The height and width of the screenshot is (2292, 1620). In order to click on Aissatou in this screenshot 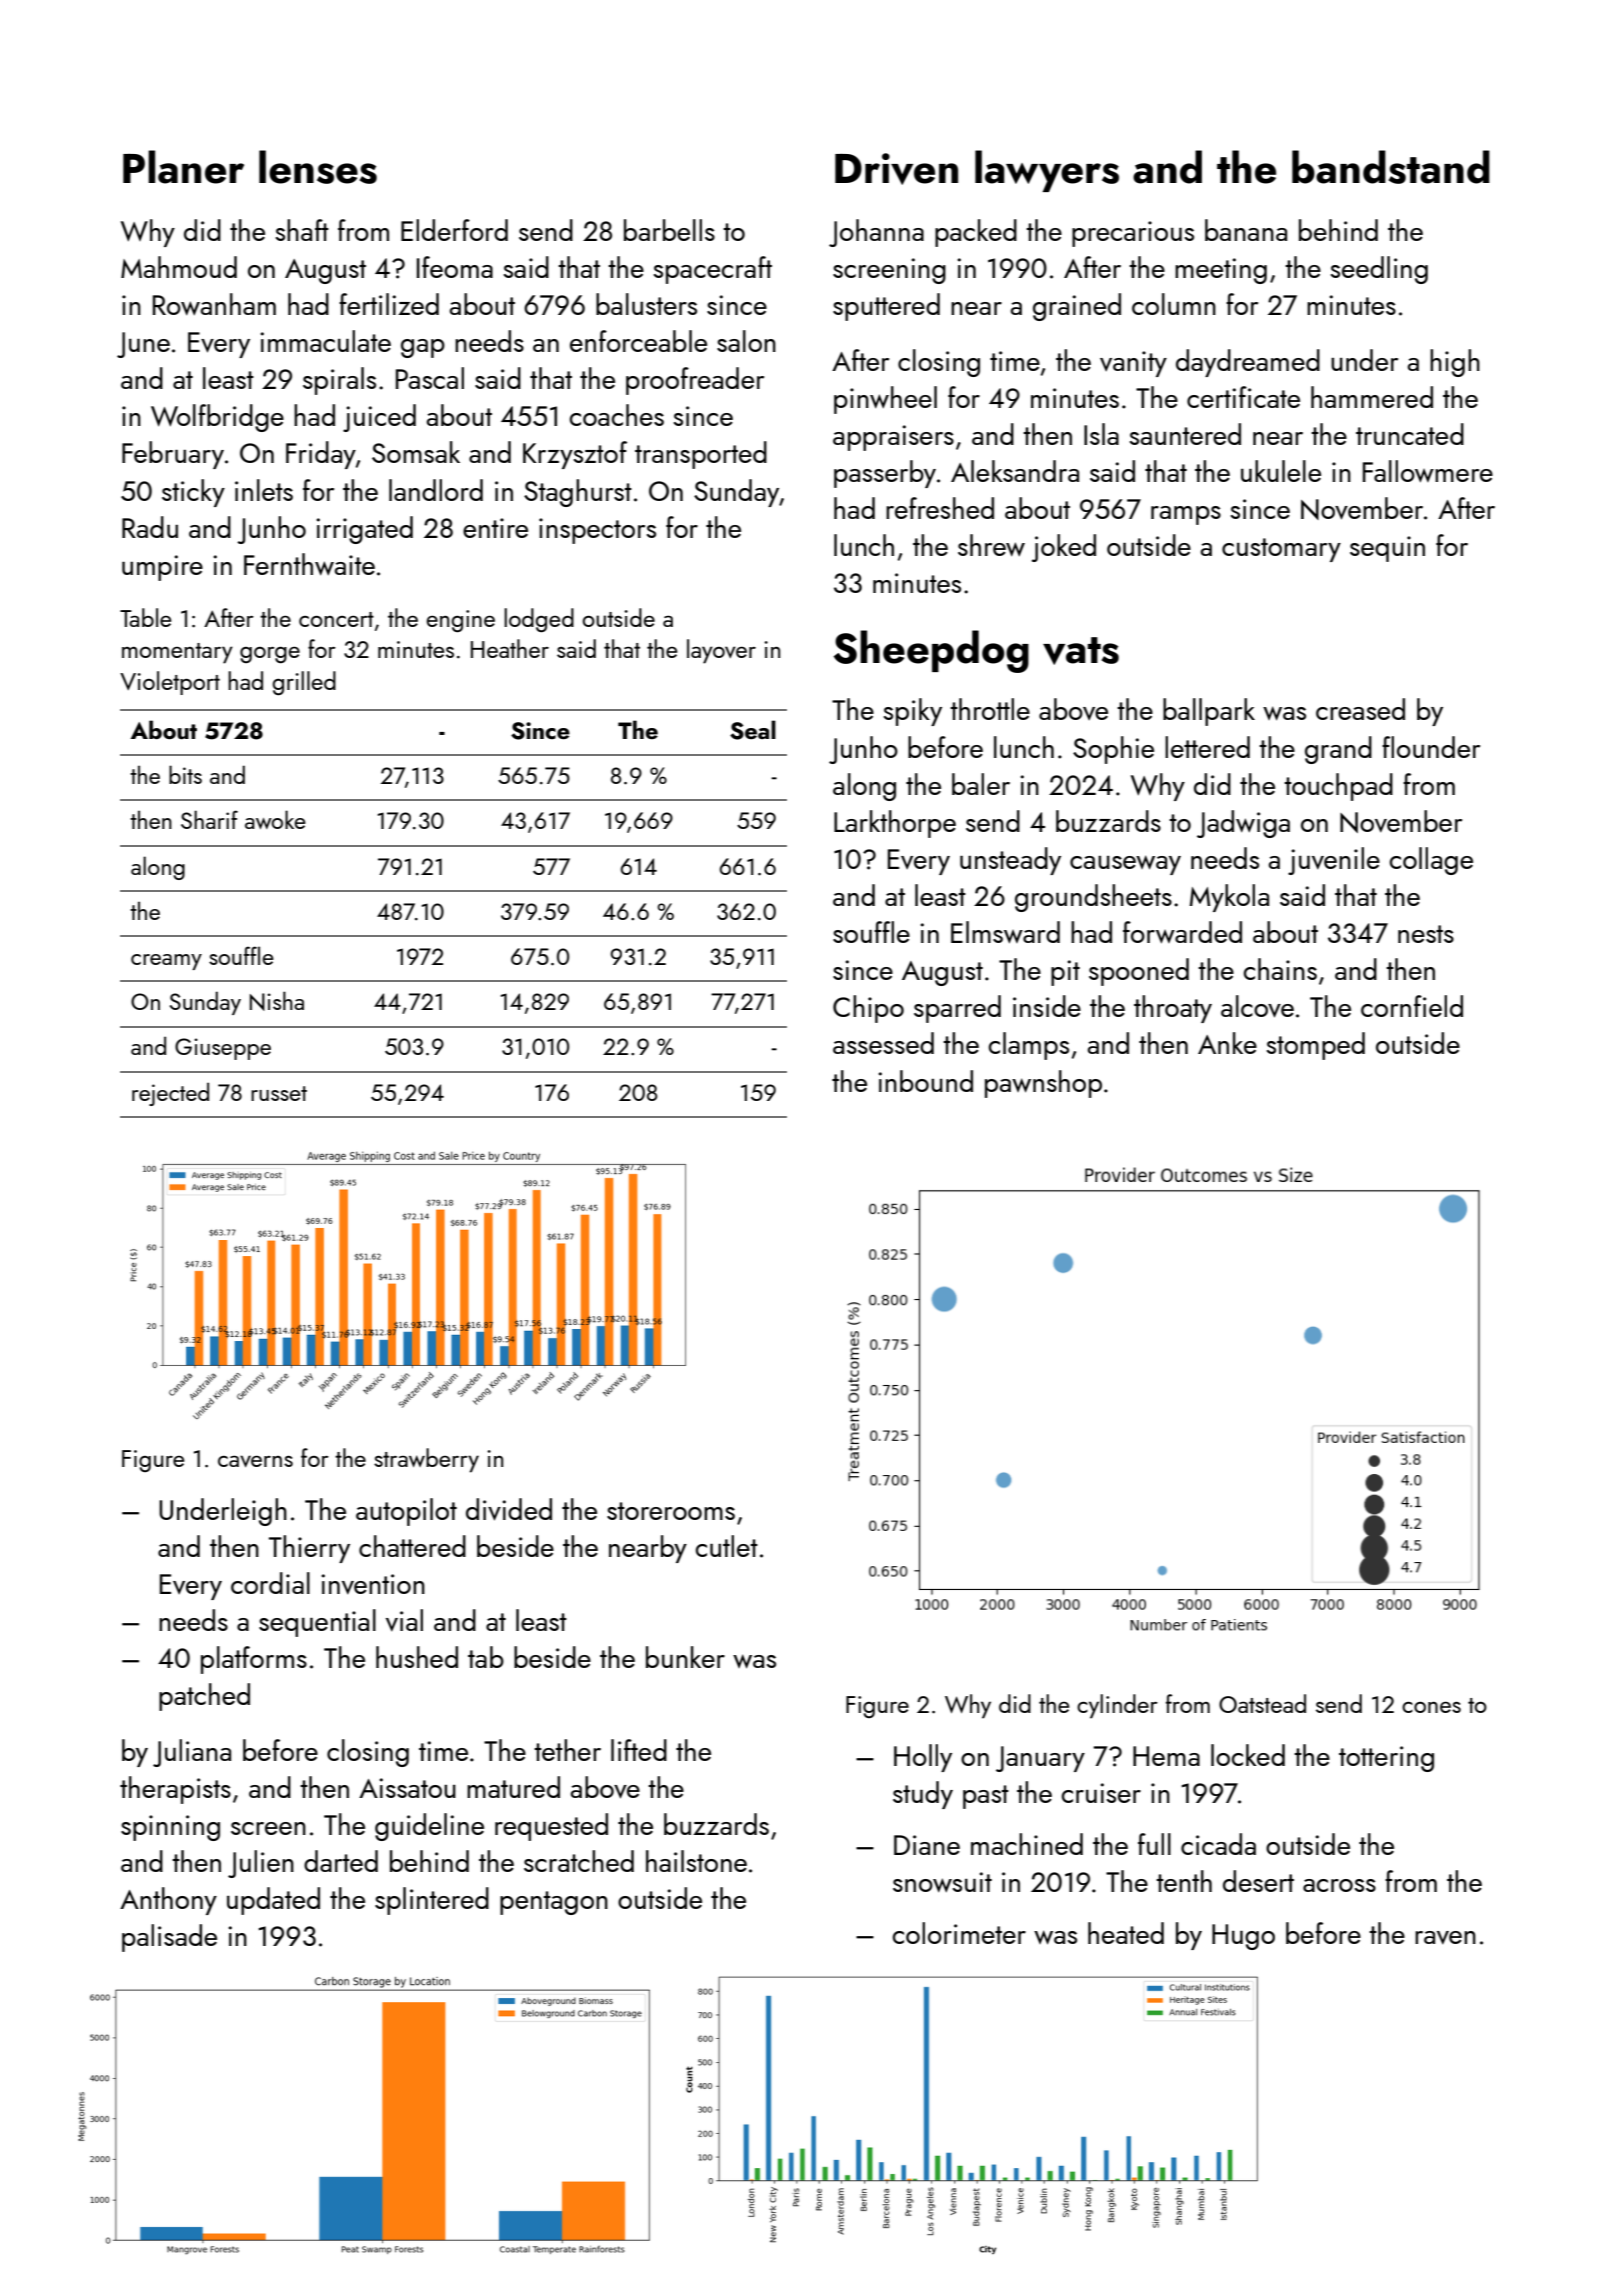, I will do `click(407, 1788)`.
